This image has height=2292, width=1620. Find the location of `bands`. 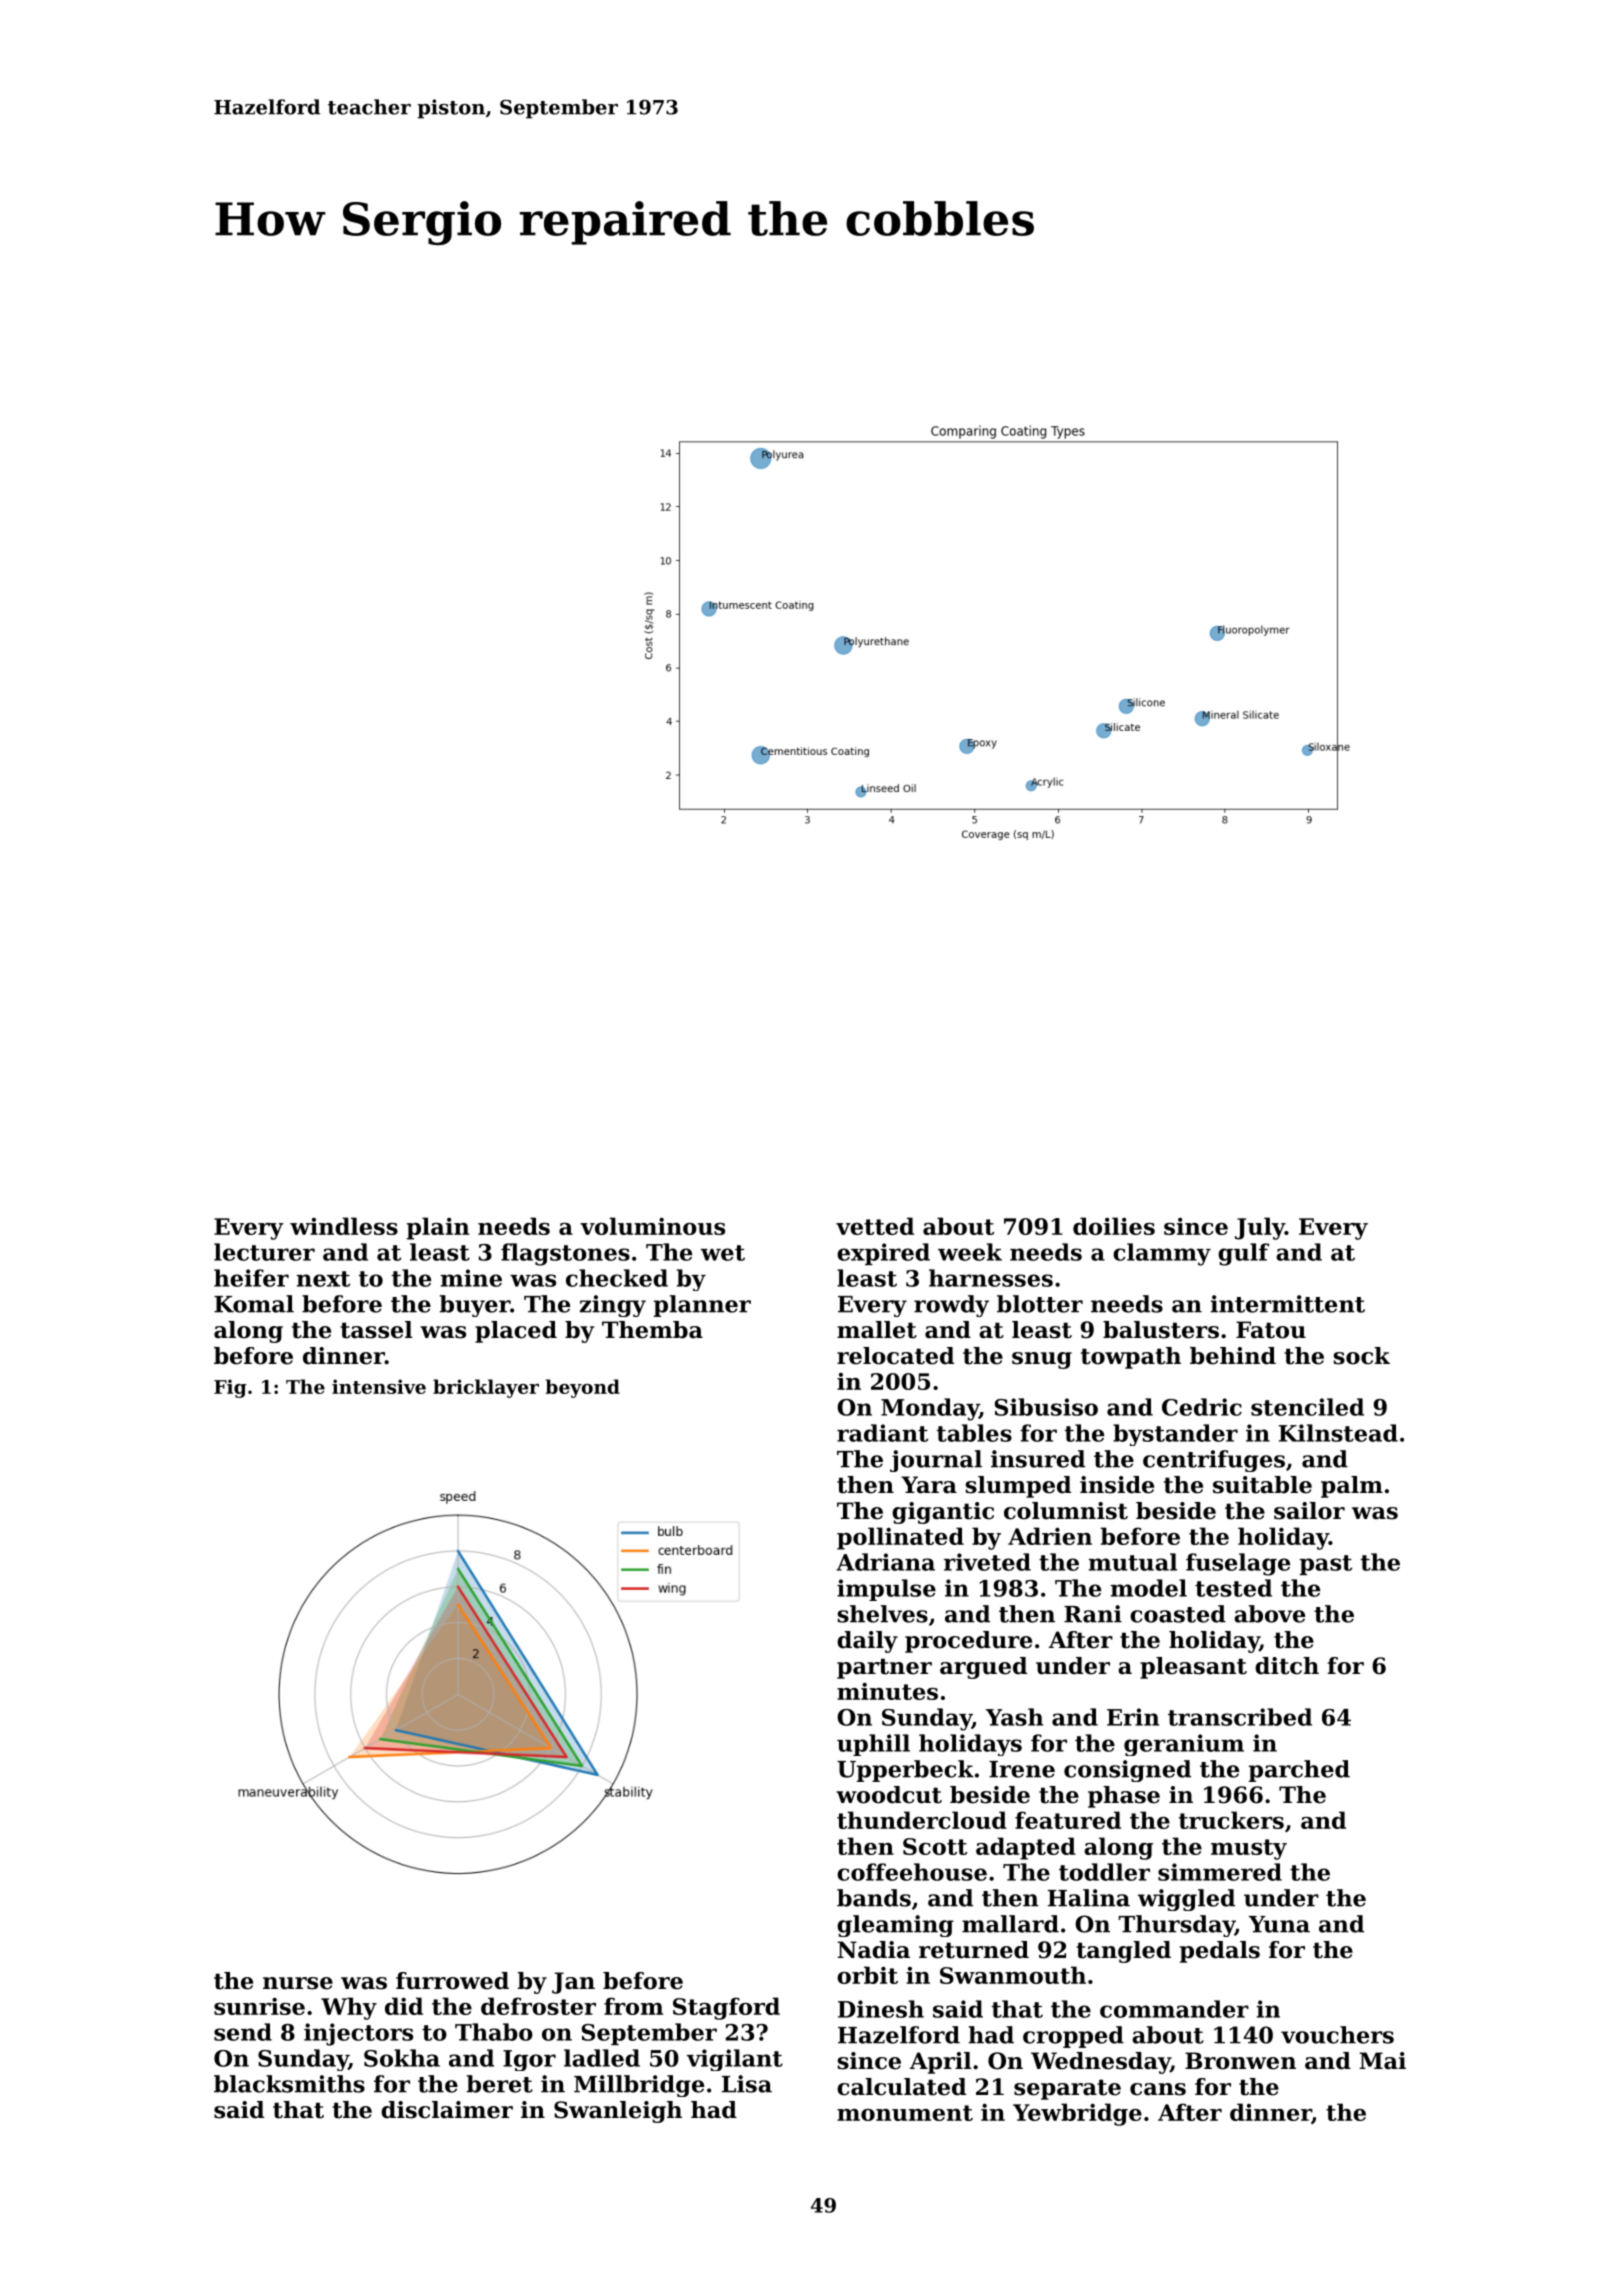

bands is located at coordinates (874, 1898).
